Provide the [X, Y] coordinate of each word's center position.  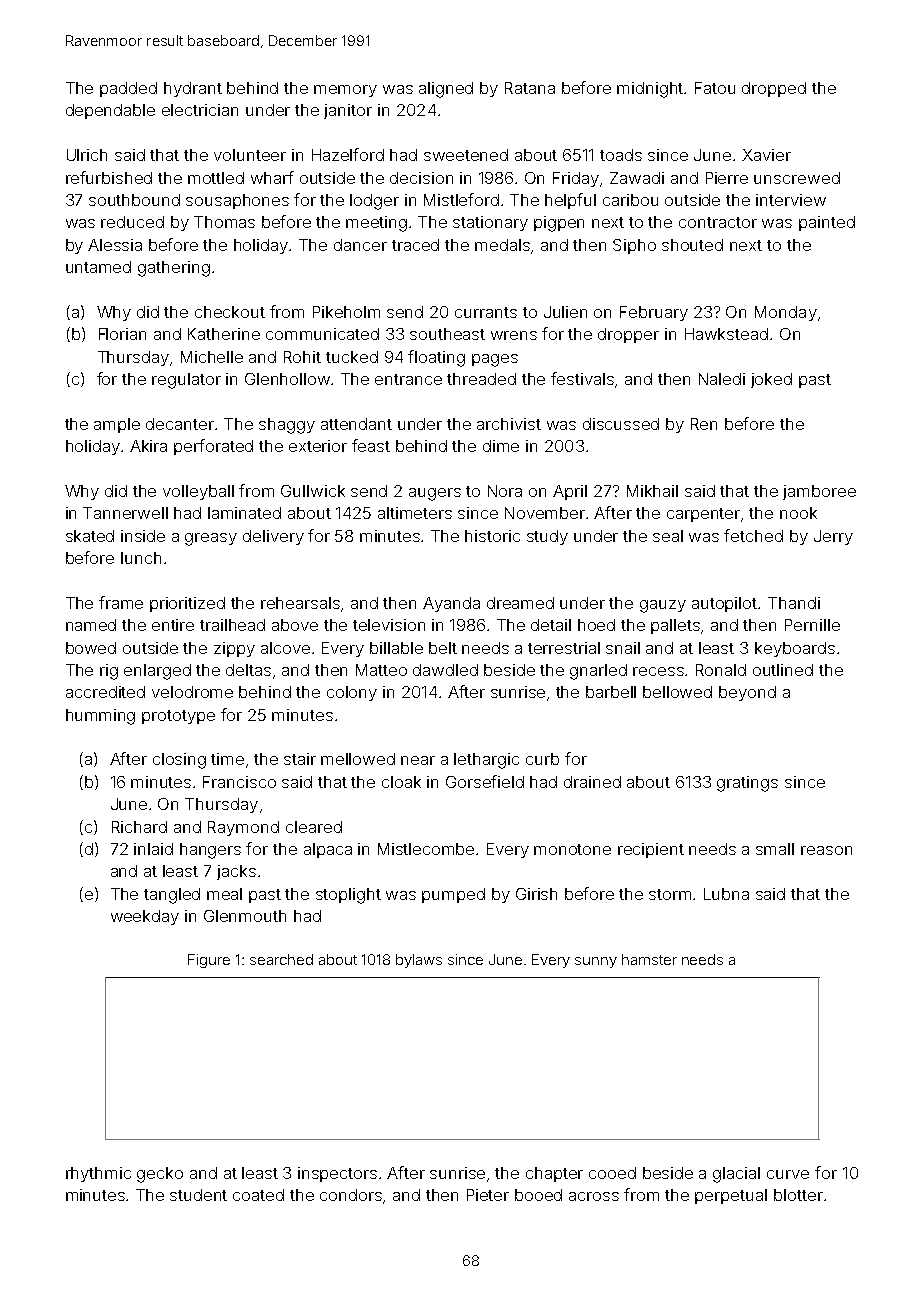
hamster [649, 959]
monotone [572, 849]
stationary [490, 223]
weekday [145, 917]
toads [621, 155]
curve [788, 1174]
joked [771, 380]
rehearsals [300, 603]
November [545, 513]
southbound [134, 200]
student [198, 1195]
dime [501, 446]
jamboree [819, 492]
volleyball [198, 492]
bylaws [419, 961]
